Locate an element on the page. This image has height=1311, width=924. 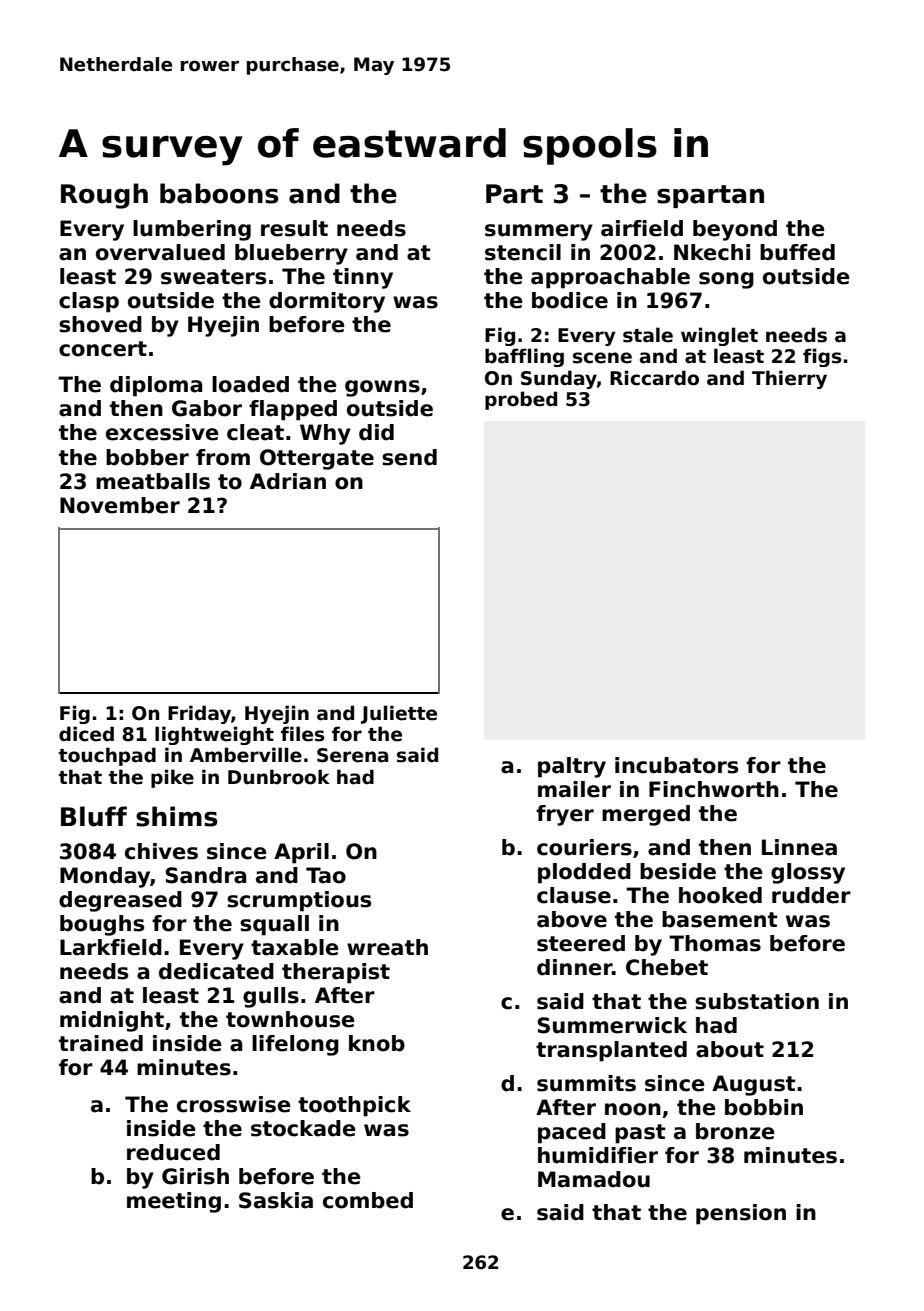
pension is located at coordinates (741, 1214).
